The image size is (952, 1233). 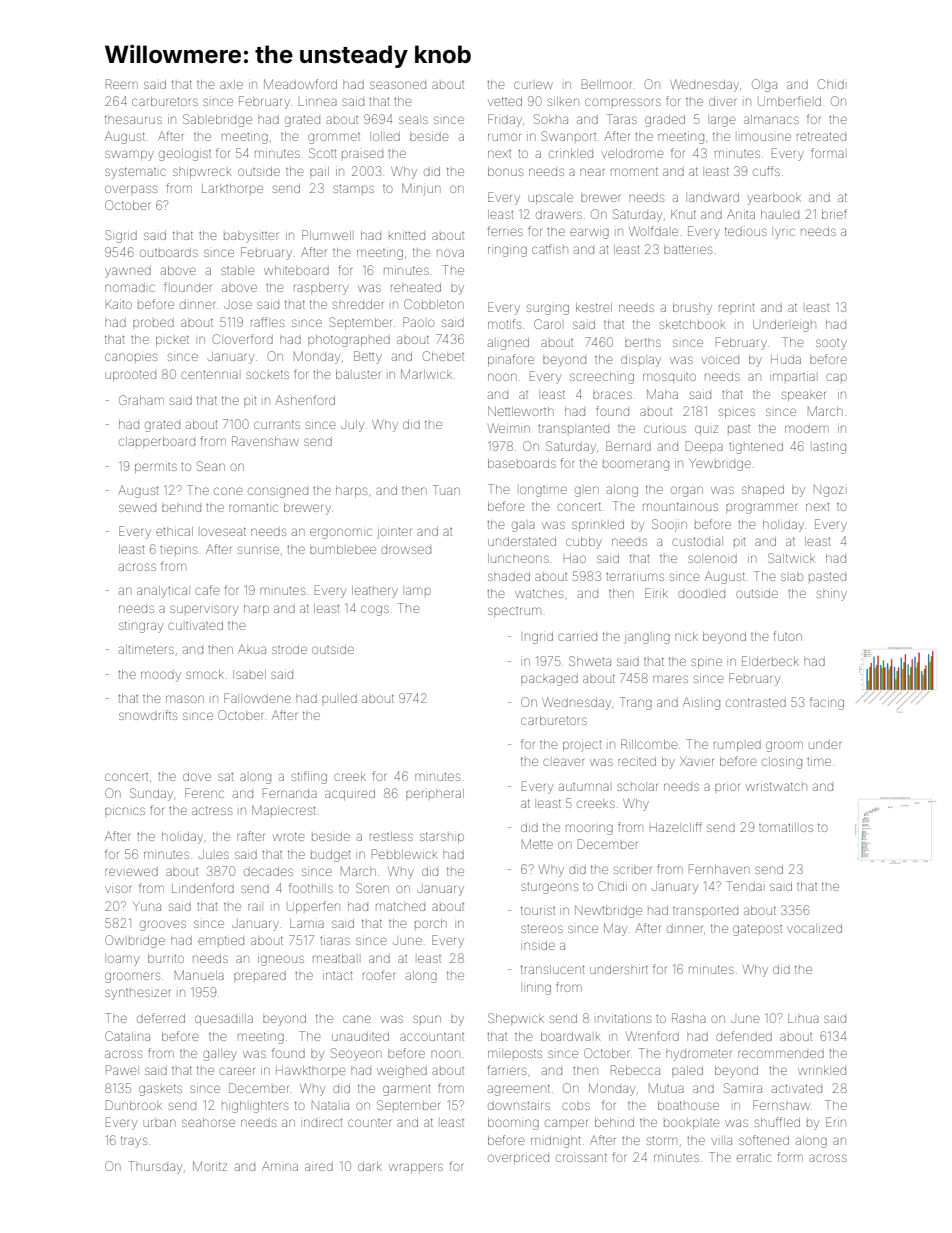 What do you see at coordinates (720, 465) in the screenshot?
I see `Yewbridge` at bounding box center [720, 465].
